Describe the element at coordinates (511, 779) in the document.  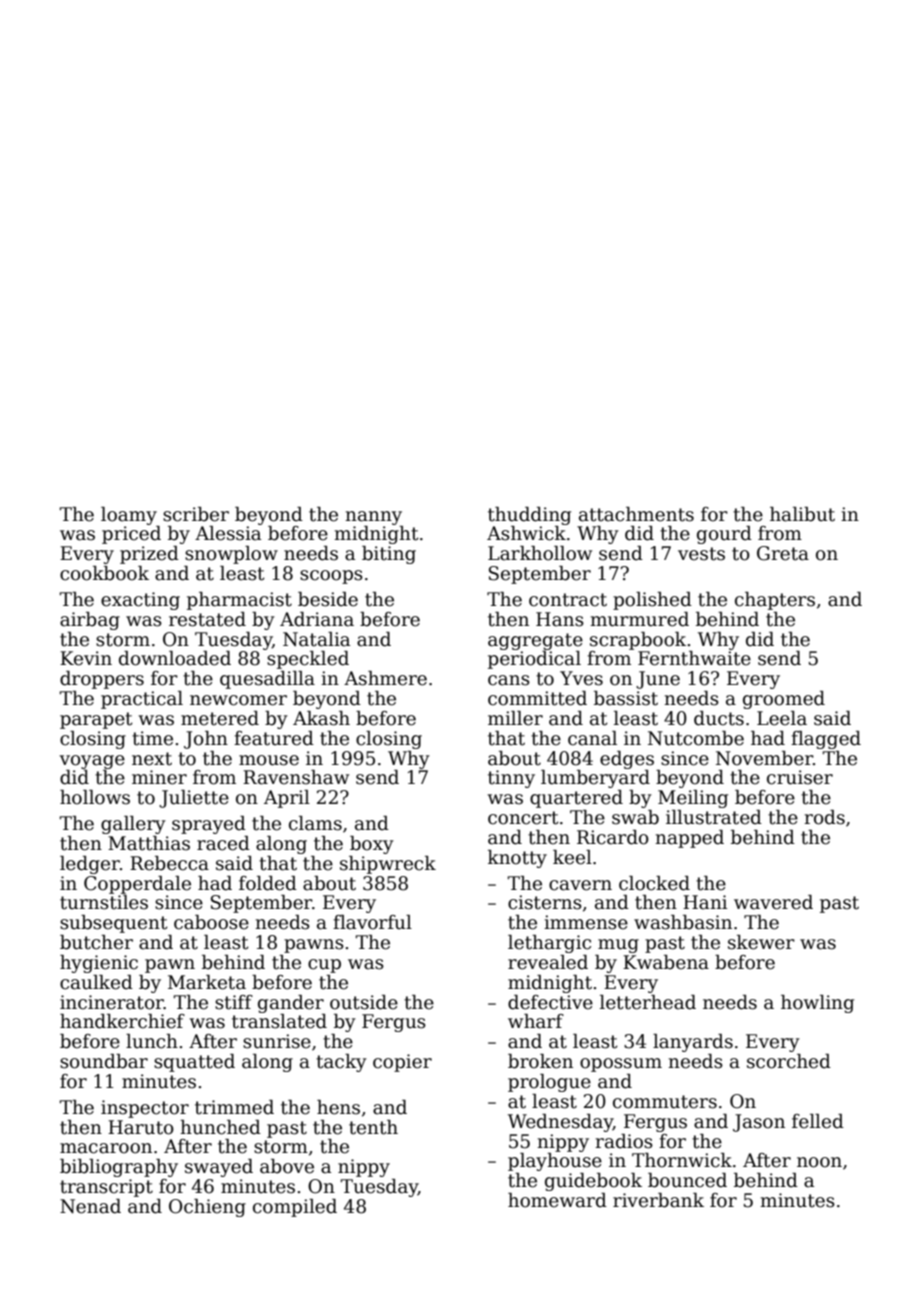
I see `tinny` at that location.
